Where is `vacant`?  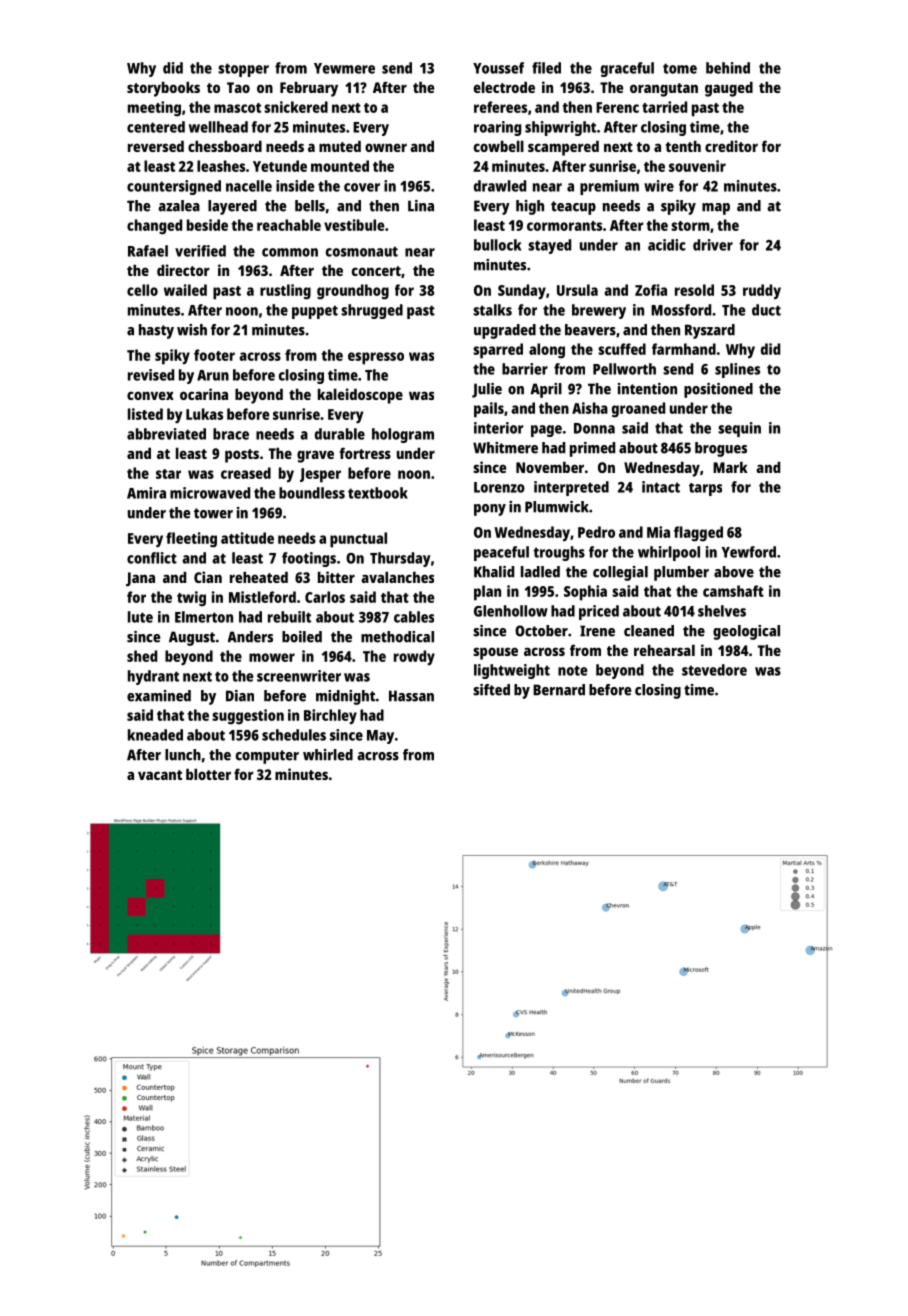
vacant is located at coordinates (160, 775).
